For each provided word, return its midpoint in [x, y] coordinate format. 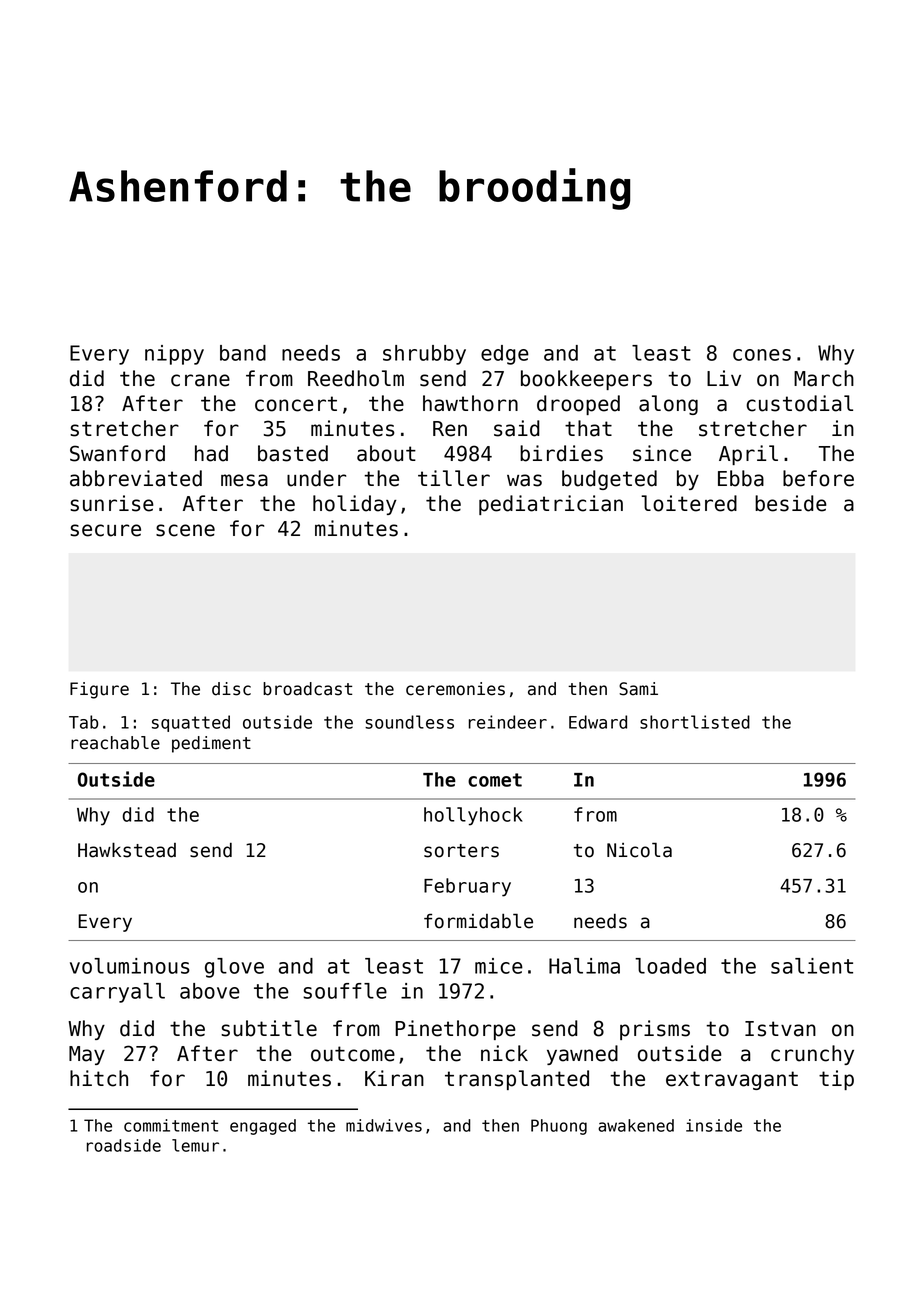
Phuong [559, 1127]
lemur [195, 1145]
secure [105, 530]
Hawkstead [127, 850]
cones [762, 355]
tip [836, 1080]
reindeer [508, 722]
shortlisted [695, 722]
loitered [689, 503]
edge [505, 355]
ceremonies [455, 689]
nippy [174, 355]
